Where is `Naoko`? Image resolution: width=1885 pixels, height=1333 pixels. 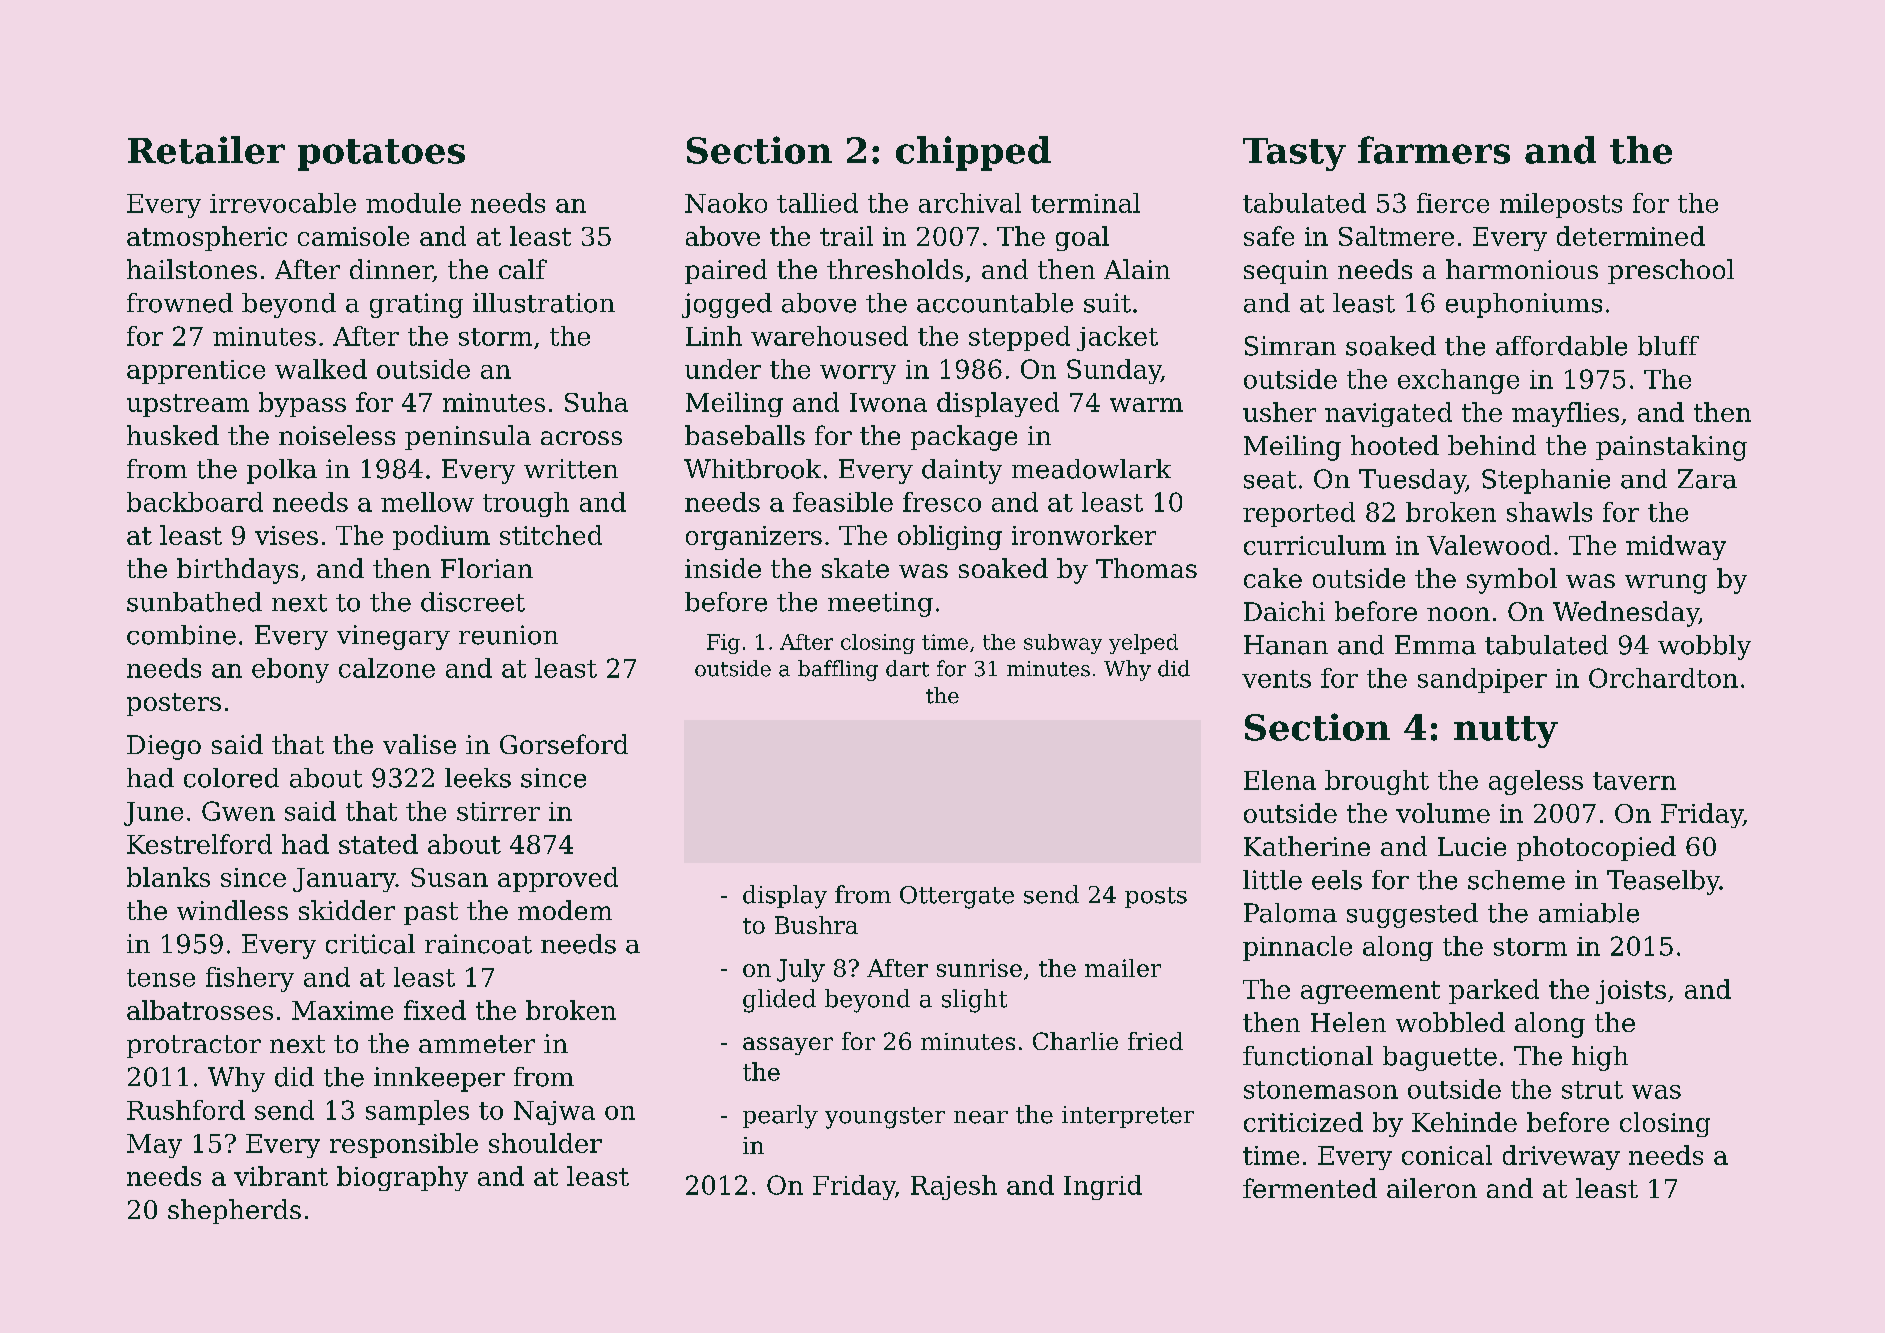 Naoko is located at coordinates (726, 203).
